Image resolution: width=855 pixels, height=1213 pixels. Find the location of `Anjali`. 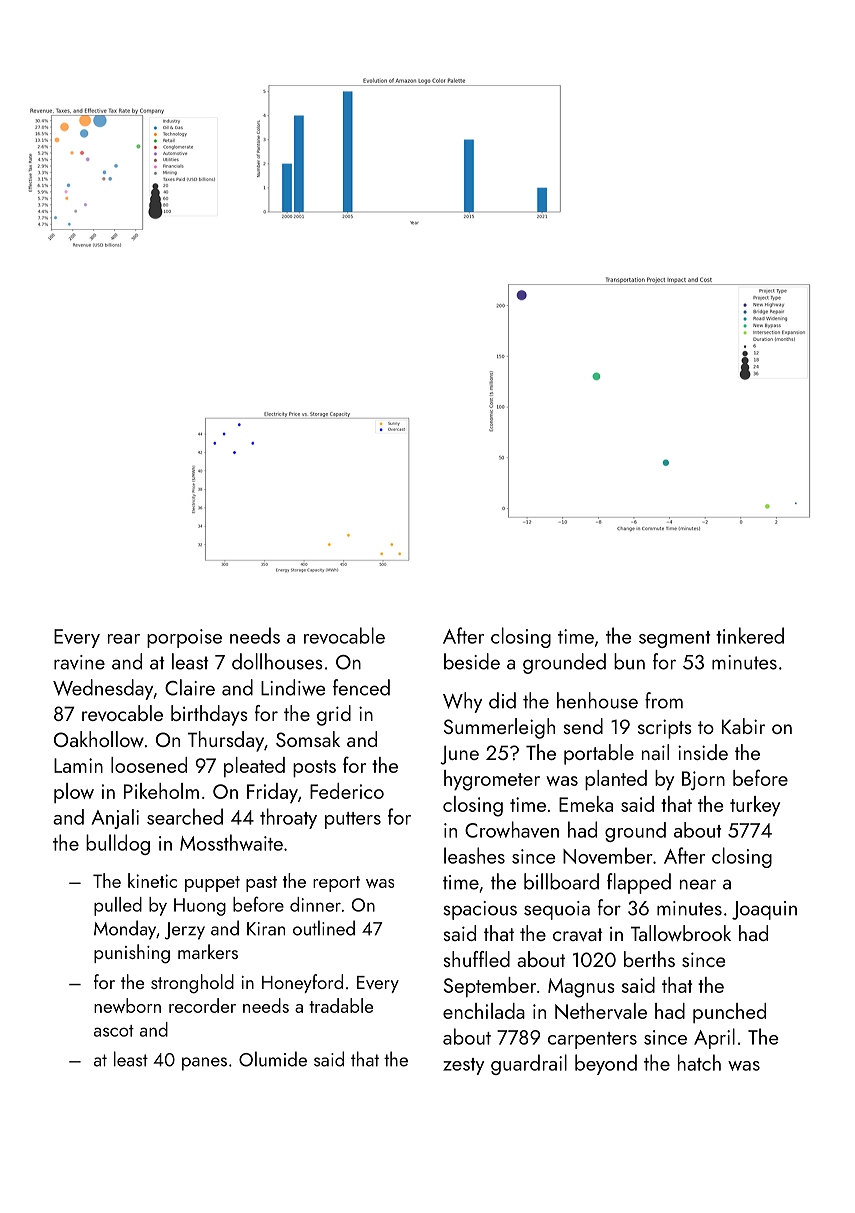

Anjali is located at coordinates (115, 819).
